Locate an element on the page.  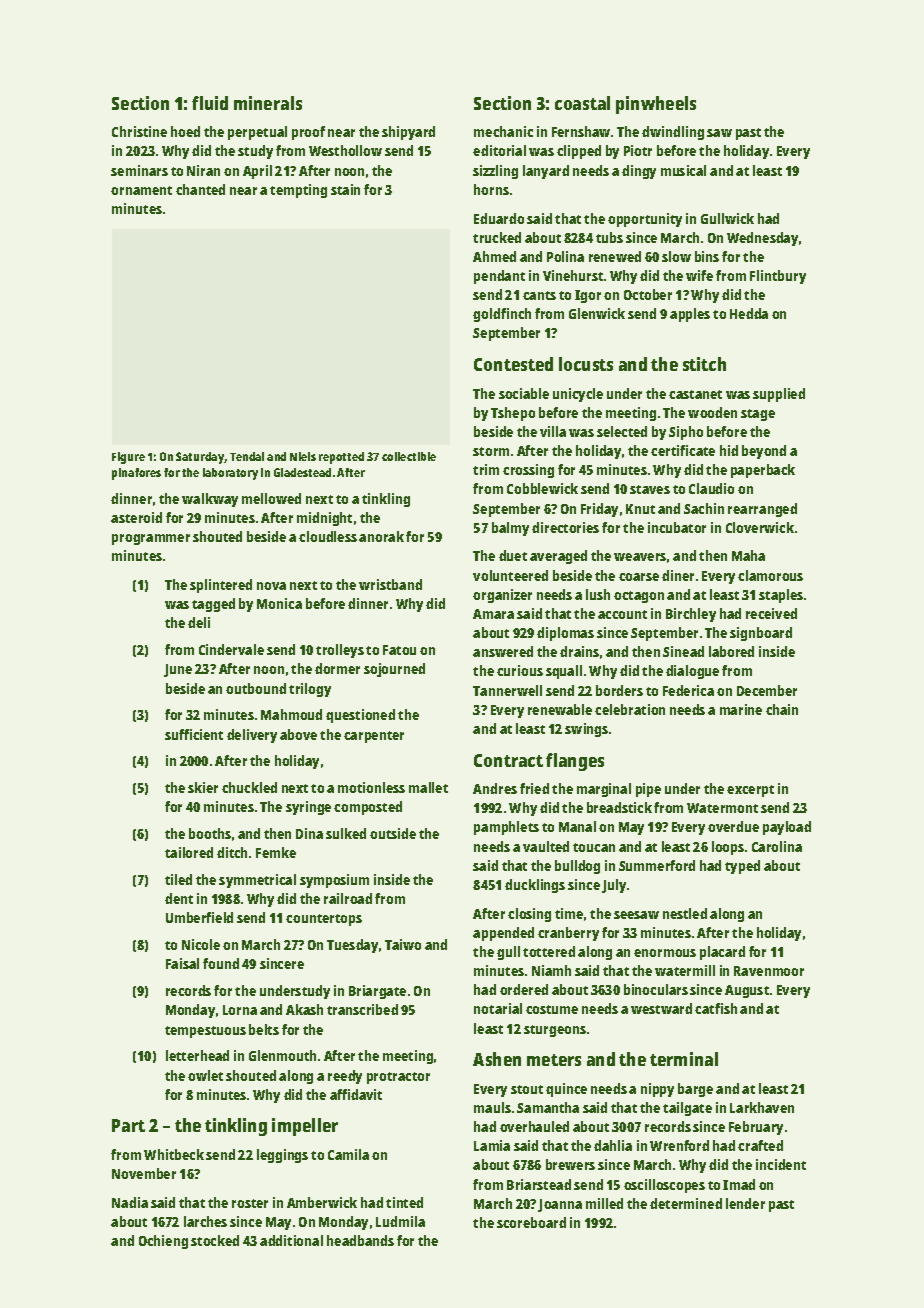
Ochieng is located at coordinates (163, 1242).
